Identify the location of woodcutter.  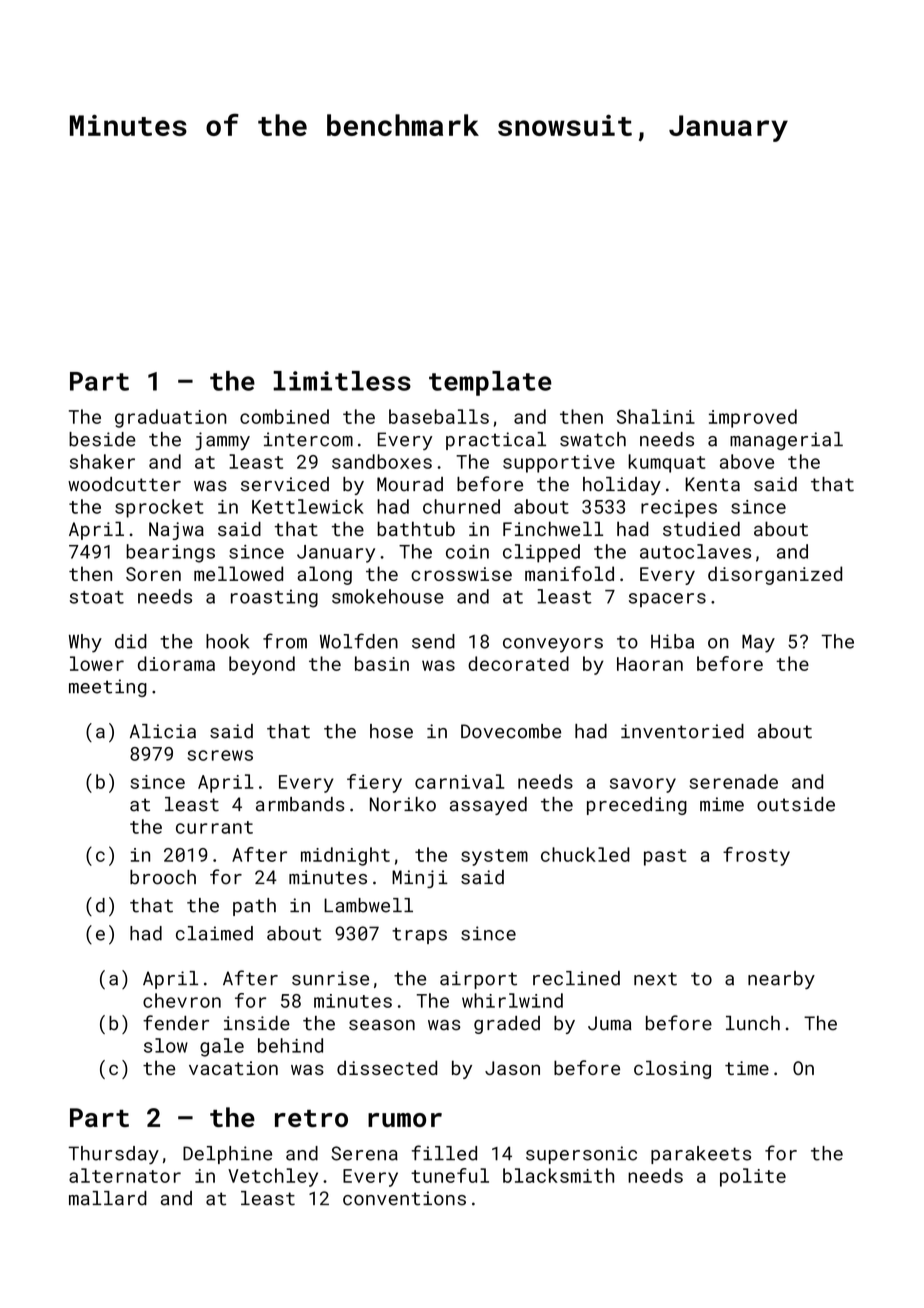
(124, 484).
